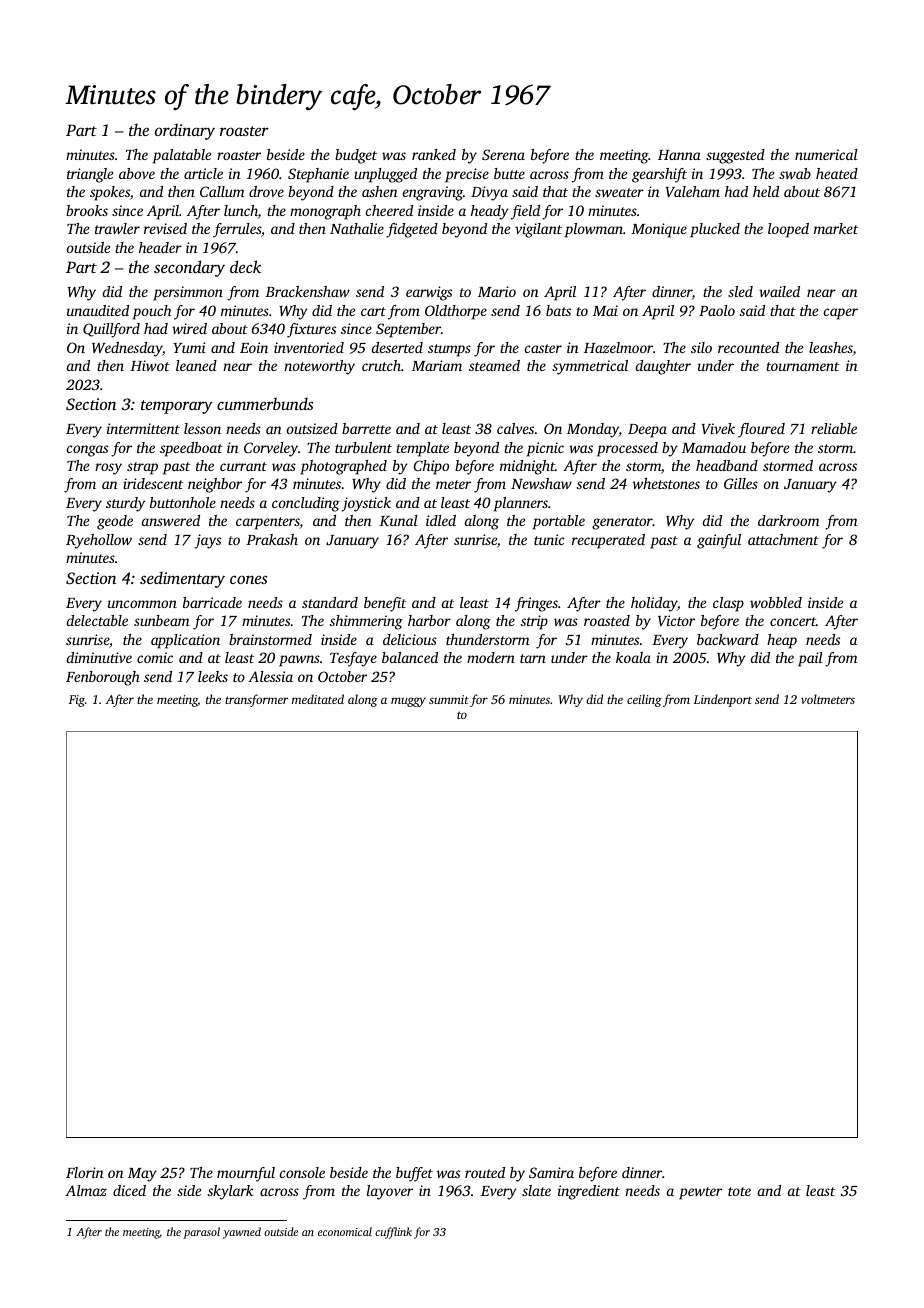 The height and width of the document is (1308, 924). I want to click on meditated, so click(318, 699).
